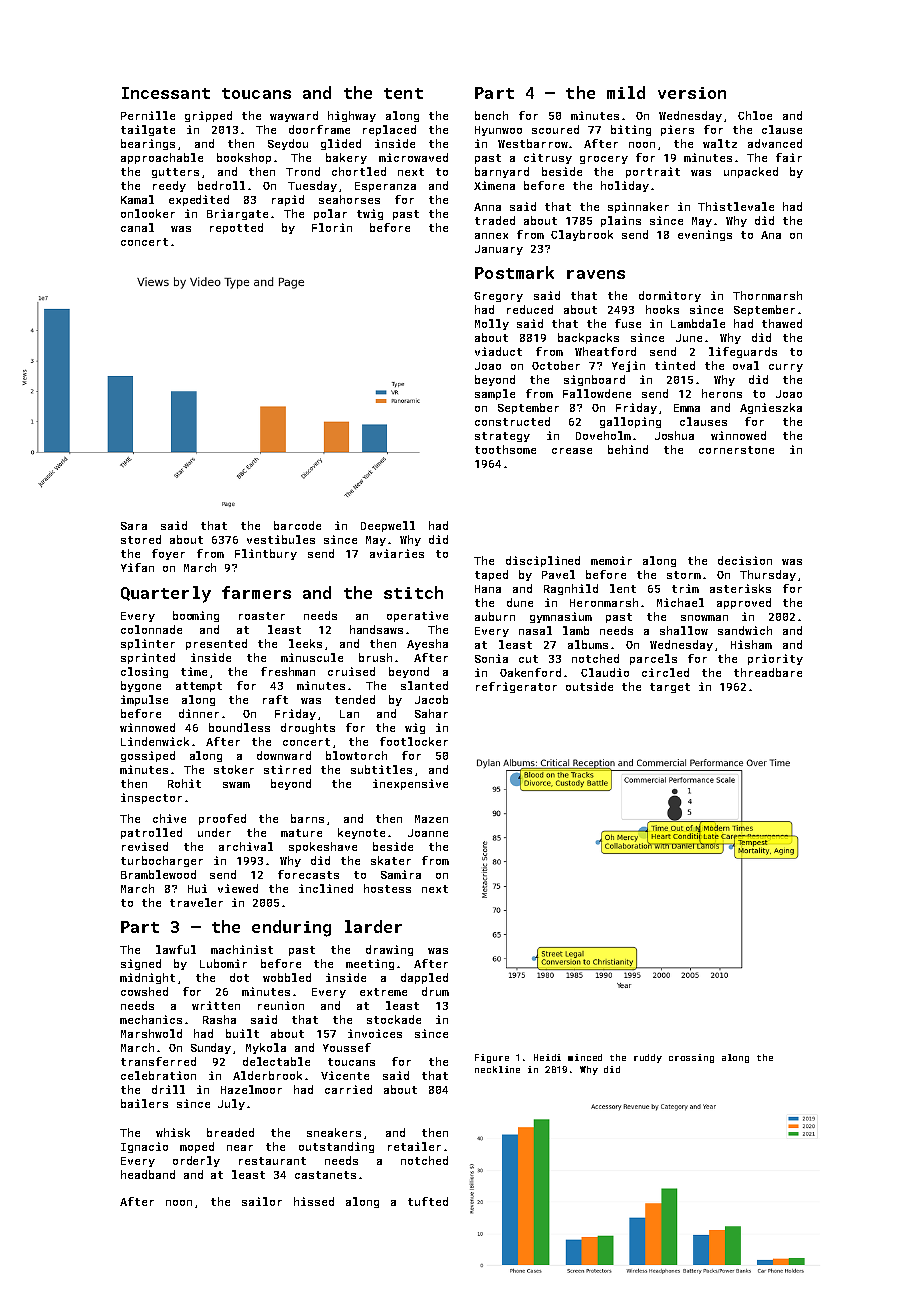 This screenshot has height=1308, width=924. I want to click on Deepwell, so click(388, 526).
